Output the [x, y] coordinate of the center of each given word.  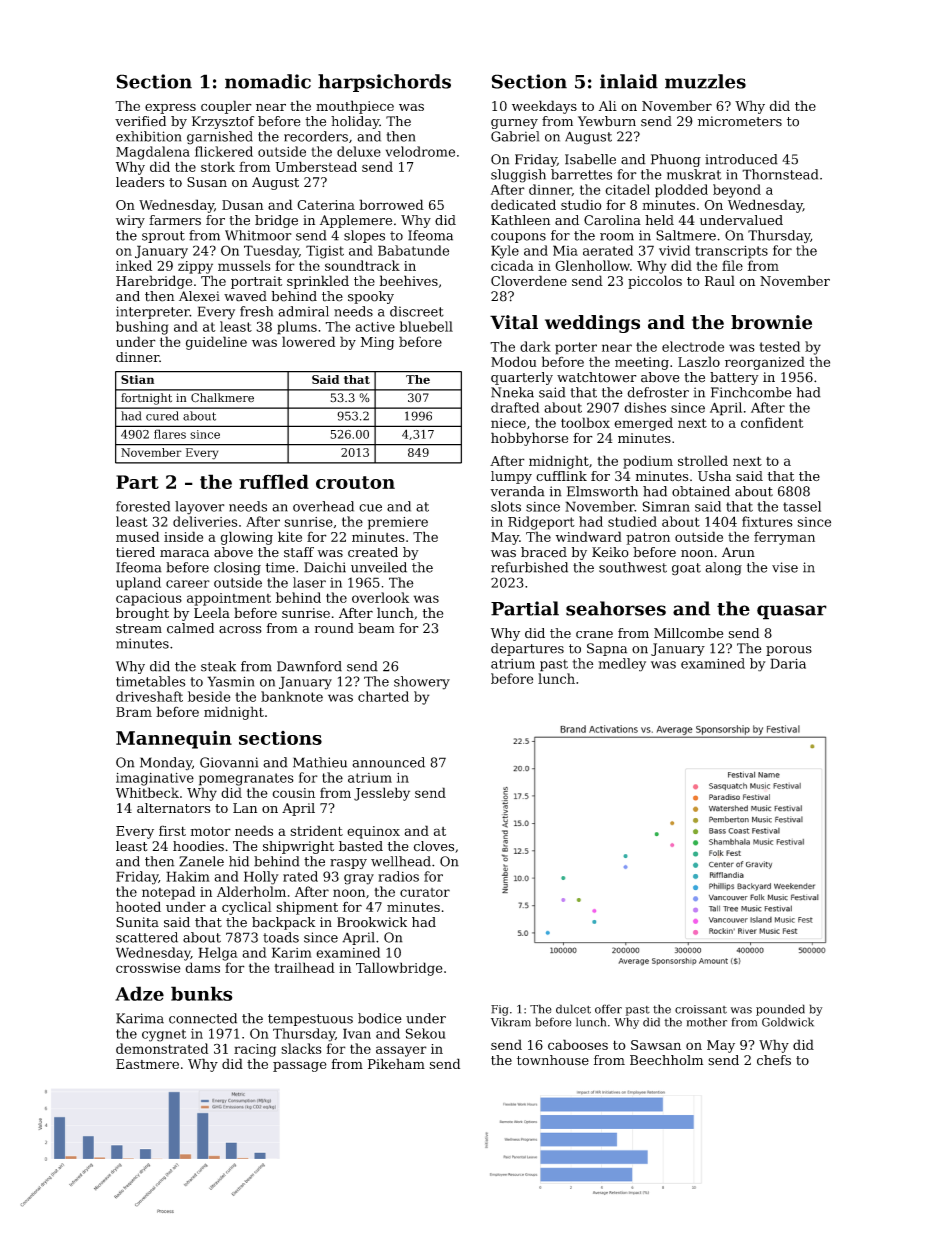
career [188, 584]
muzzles [705, 81]
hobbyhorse [529, 439]
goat [686, 569]
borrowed [391, 204]
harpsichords [384, 83]
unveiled [379, 567]
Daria [788, 663]
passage [300, 1066]
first [172, 830]
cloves [433, 846]
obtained [701, 491]
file [732, 265]
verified [140, 121]
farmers [175, 220]
